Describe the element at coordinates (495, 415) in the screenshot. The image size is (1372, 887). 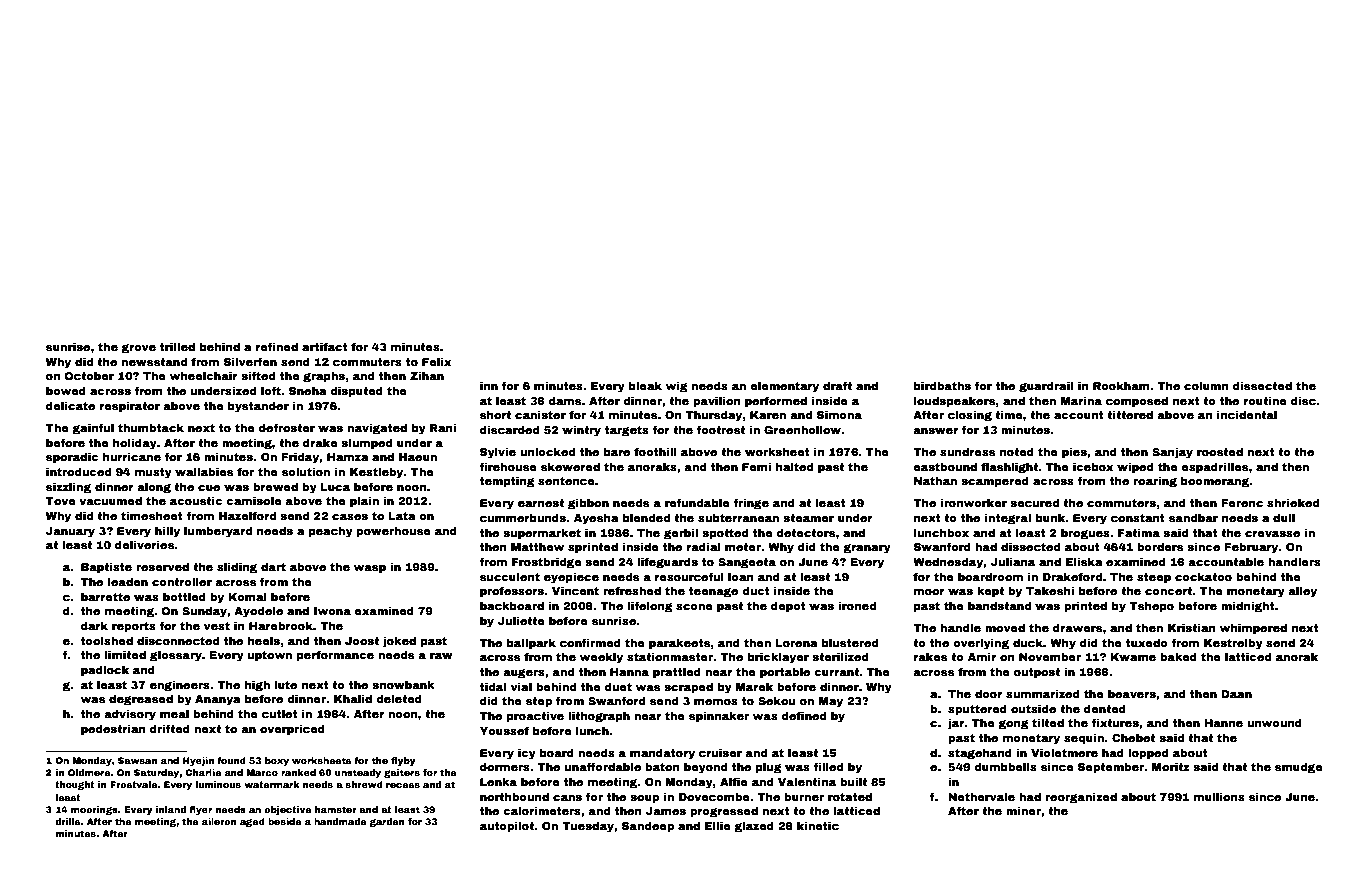
I see `short` at that location.
